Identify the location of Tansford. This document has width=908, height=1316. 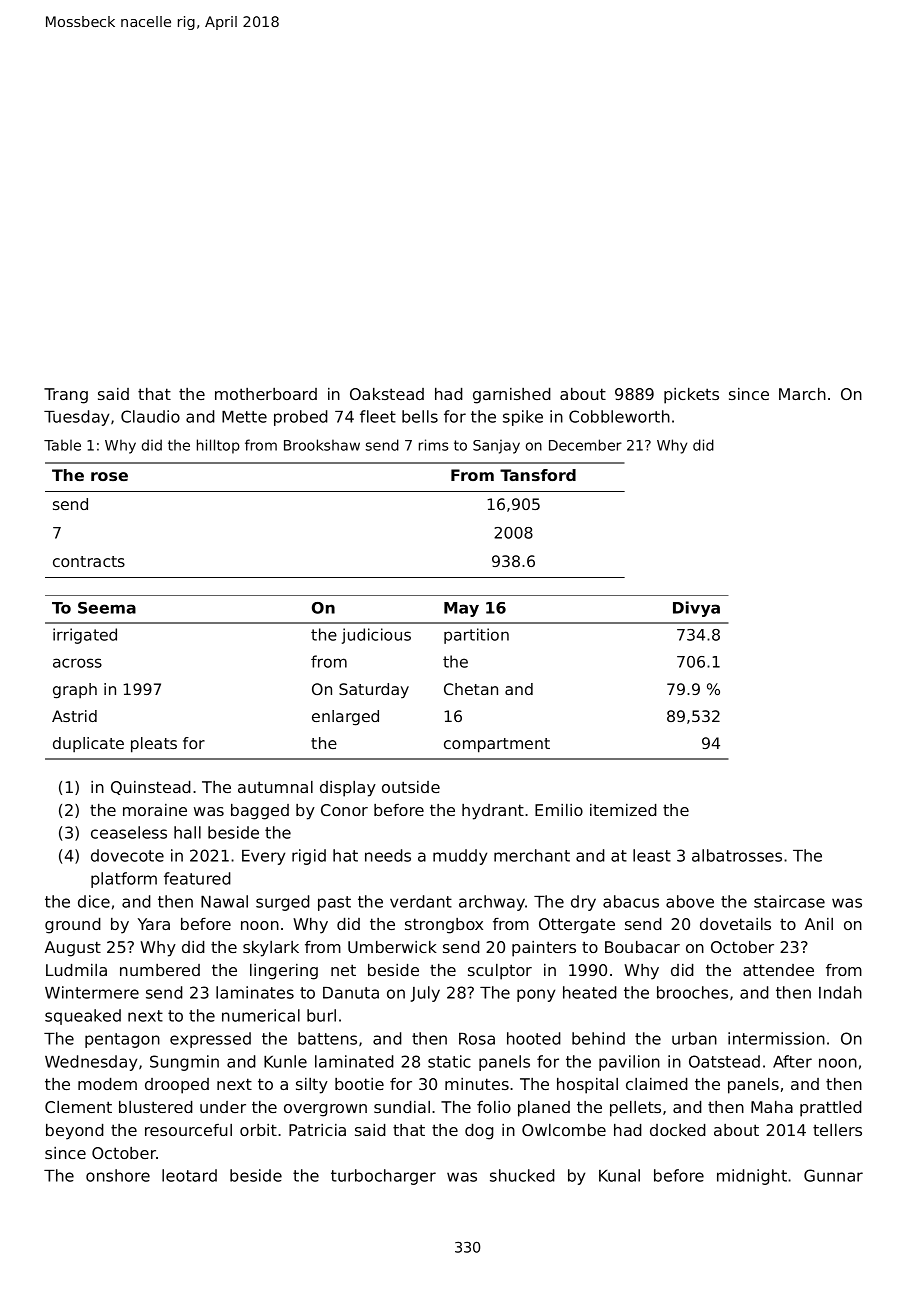
(538, 475).
